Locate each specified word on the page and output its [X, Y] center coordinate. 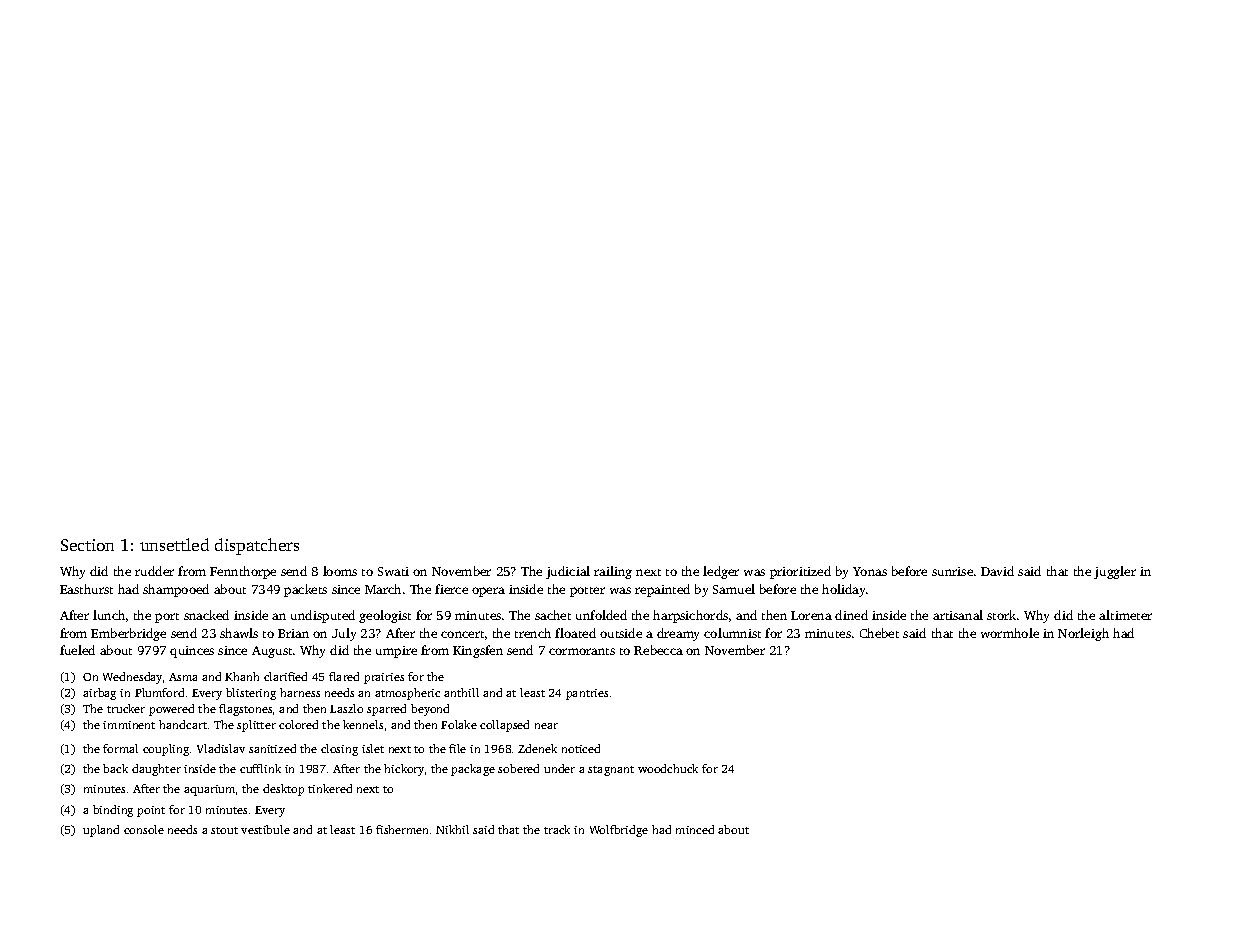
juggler [1115, 572]
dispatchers [257, 546]
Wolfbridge [619, 831]
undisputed [323, 616]
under [559, 768]
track [557, 829]
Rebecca [658, 650]
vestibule [265, 829]
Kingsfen [478, 651]
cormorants [582, 651]
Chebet [879, 633]
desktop [283, 790]
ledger [721, 572]
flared [344, 676]
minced [695, 829]
